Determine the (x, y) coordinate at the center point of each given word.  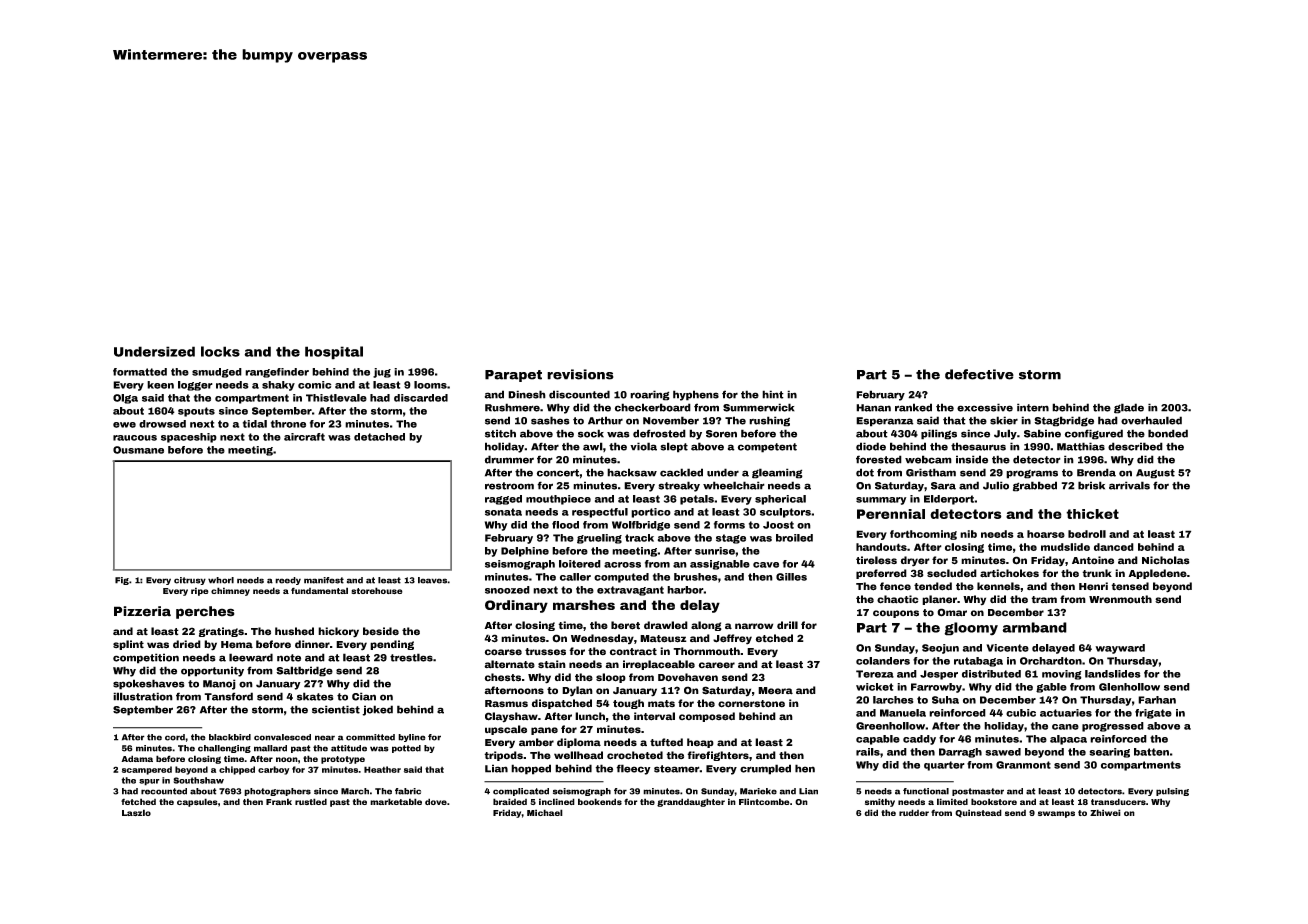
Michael (545, 812)
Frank (279, 801)
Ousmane (138, 450)
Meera (775, 691)
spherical (780, 500)
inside (972, 459)
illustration (143, 696)
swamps (1056, 814)
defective (979, 374)
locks (220, 351)
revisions (580, 374)
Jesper (939, 675)
